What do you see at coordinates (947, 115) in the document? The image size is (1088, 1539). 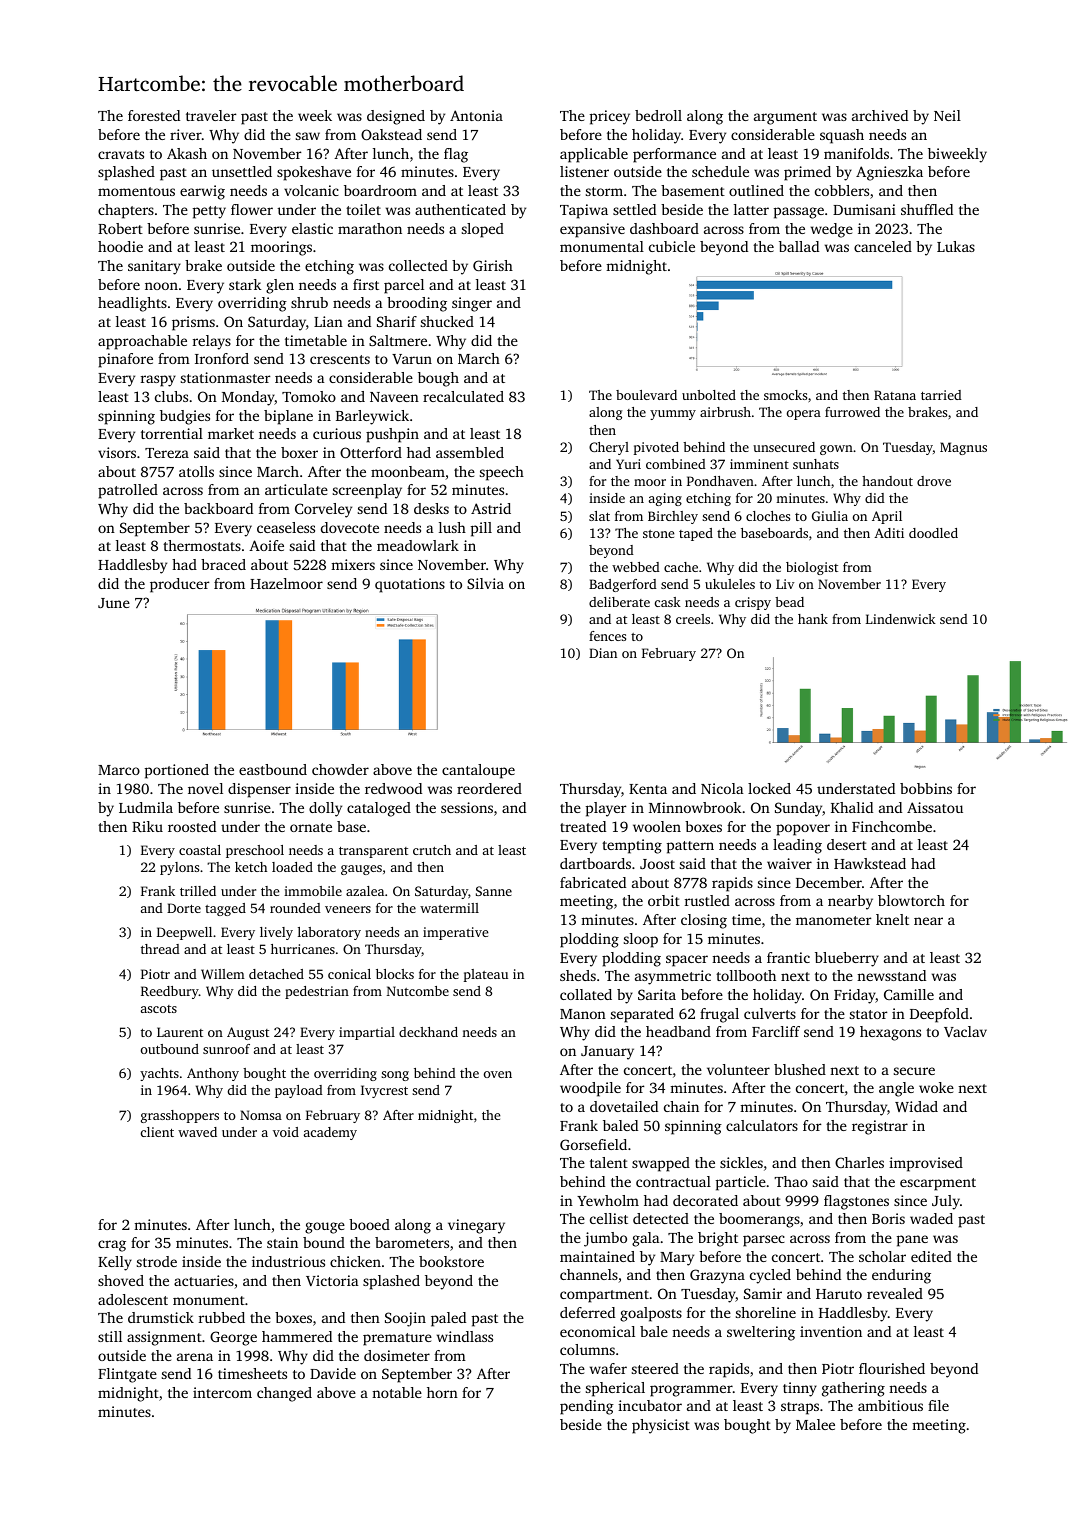 I see `Neil` at bounding box center [947, 115].
